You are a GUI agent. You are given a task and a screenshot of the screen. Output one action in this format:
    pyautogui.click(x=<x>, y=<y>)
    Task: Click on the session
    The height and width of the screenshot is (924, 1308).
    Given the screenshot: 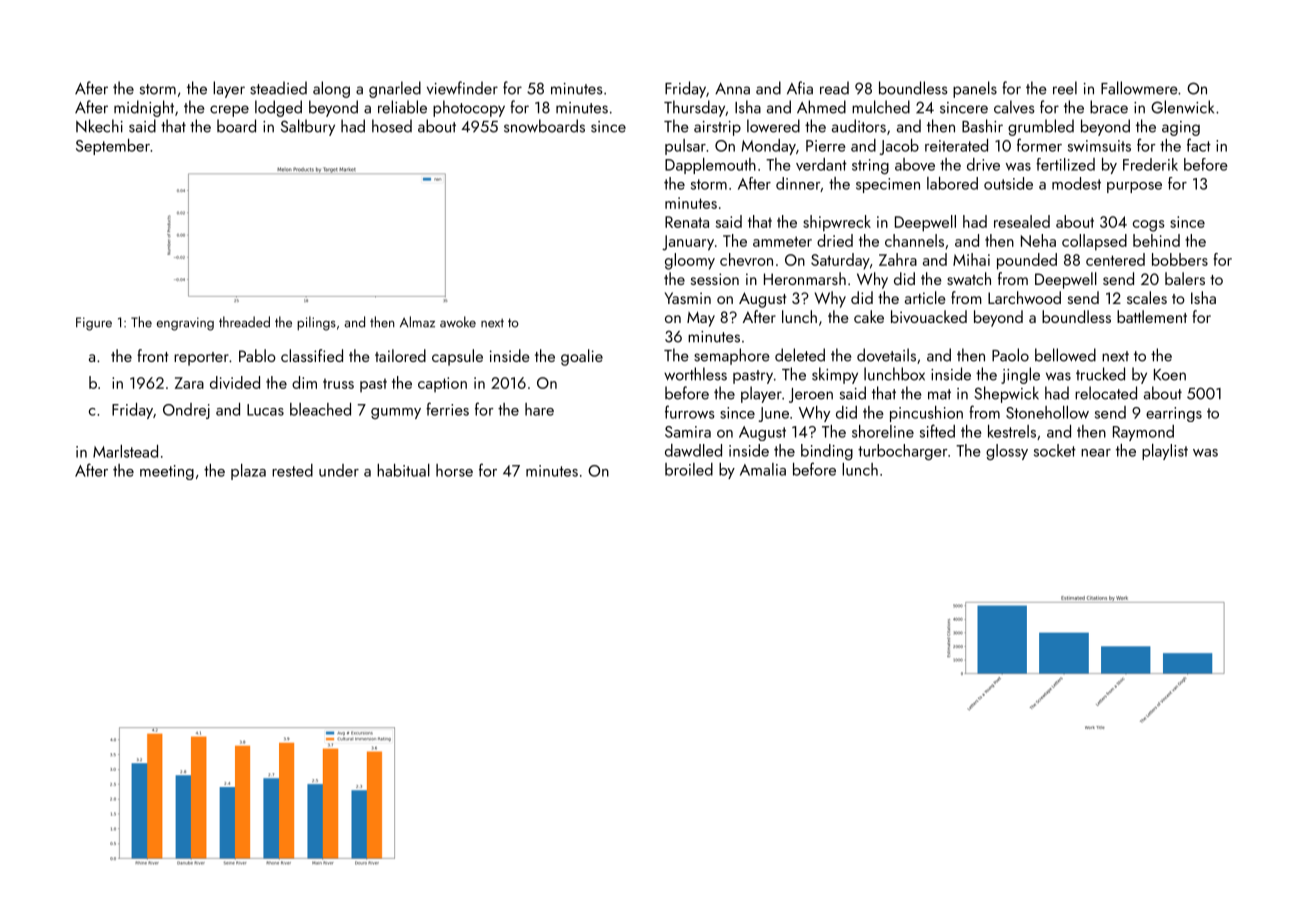 What is the action you would take?
    pyautogui.click(x=715, y=279)
